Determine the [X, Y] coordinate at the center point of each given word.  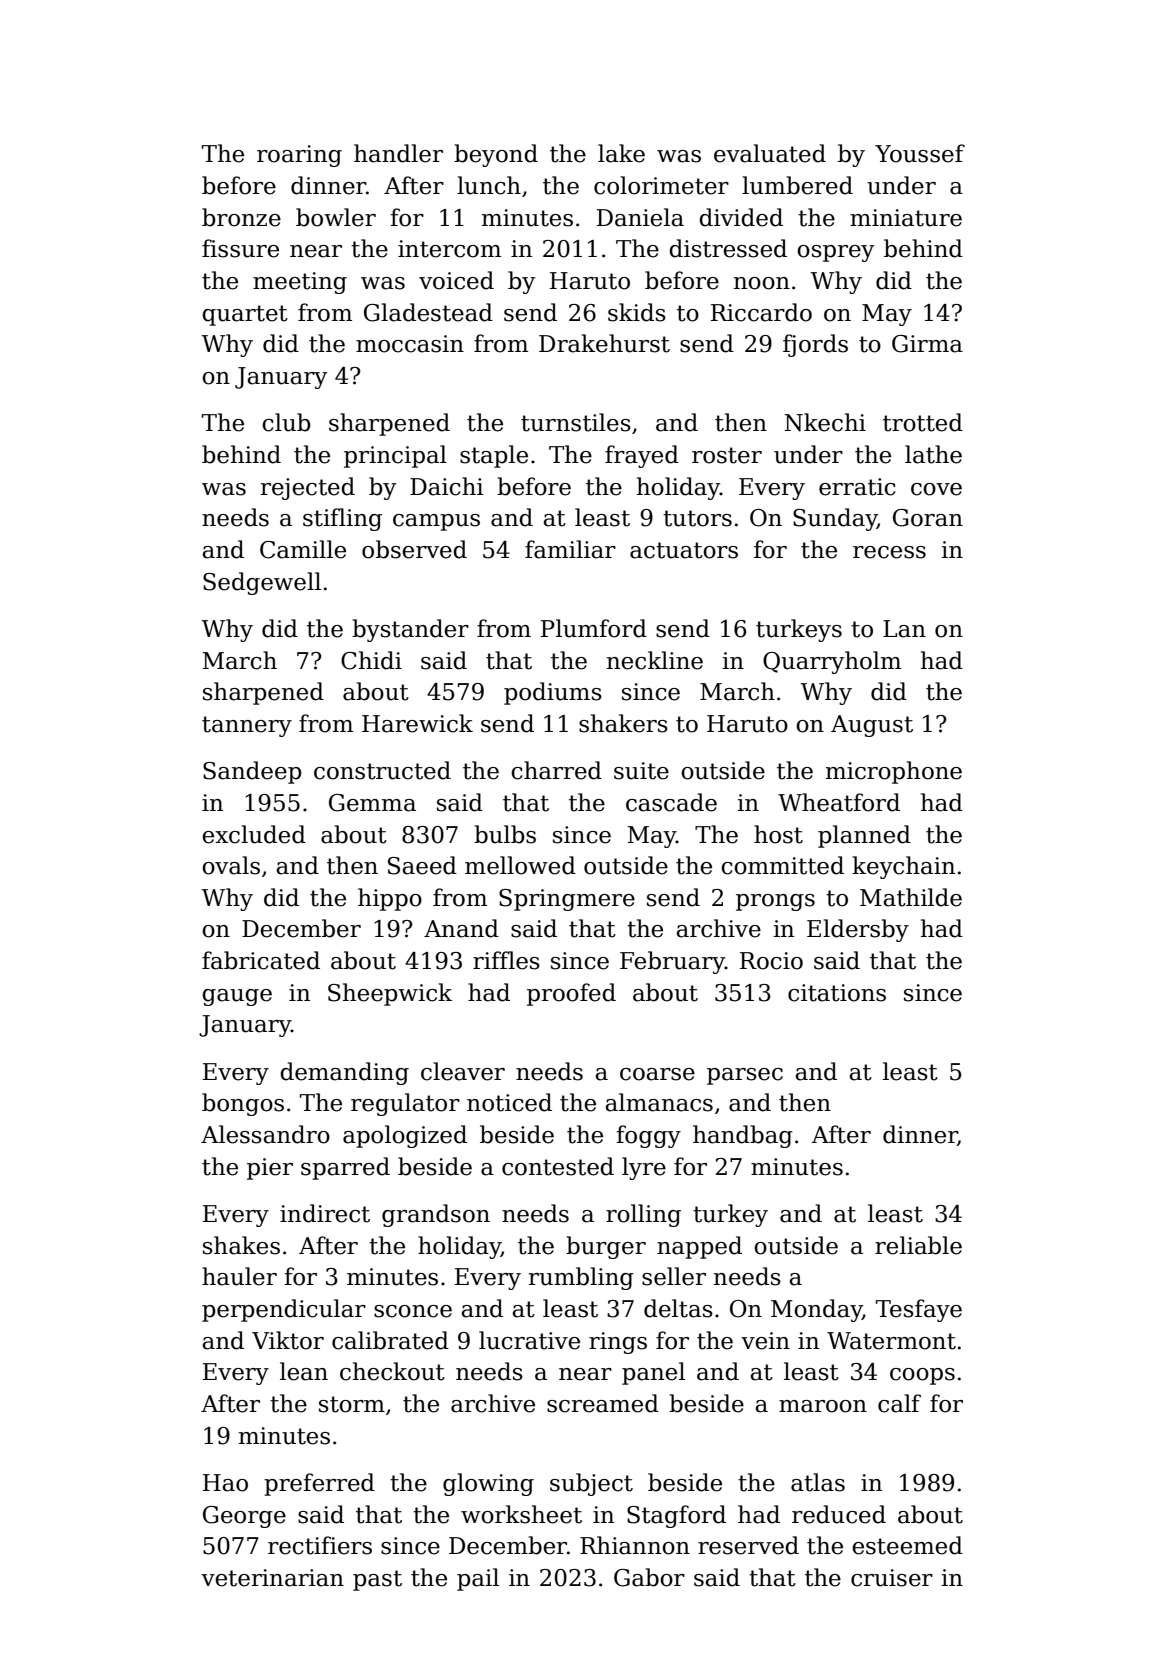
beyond [496, 155]
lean [304, 1371]
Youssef [920, 153]
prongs [775, 902]
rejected [308, 488]
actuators [684, 550]
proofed [571, 994]
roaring [299, 156]
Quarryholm [832, 662]
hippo [390, 899]
